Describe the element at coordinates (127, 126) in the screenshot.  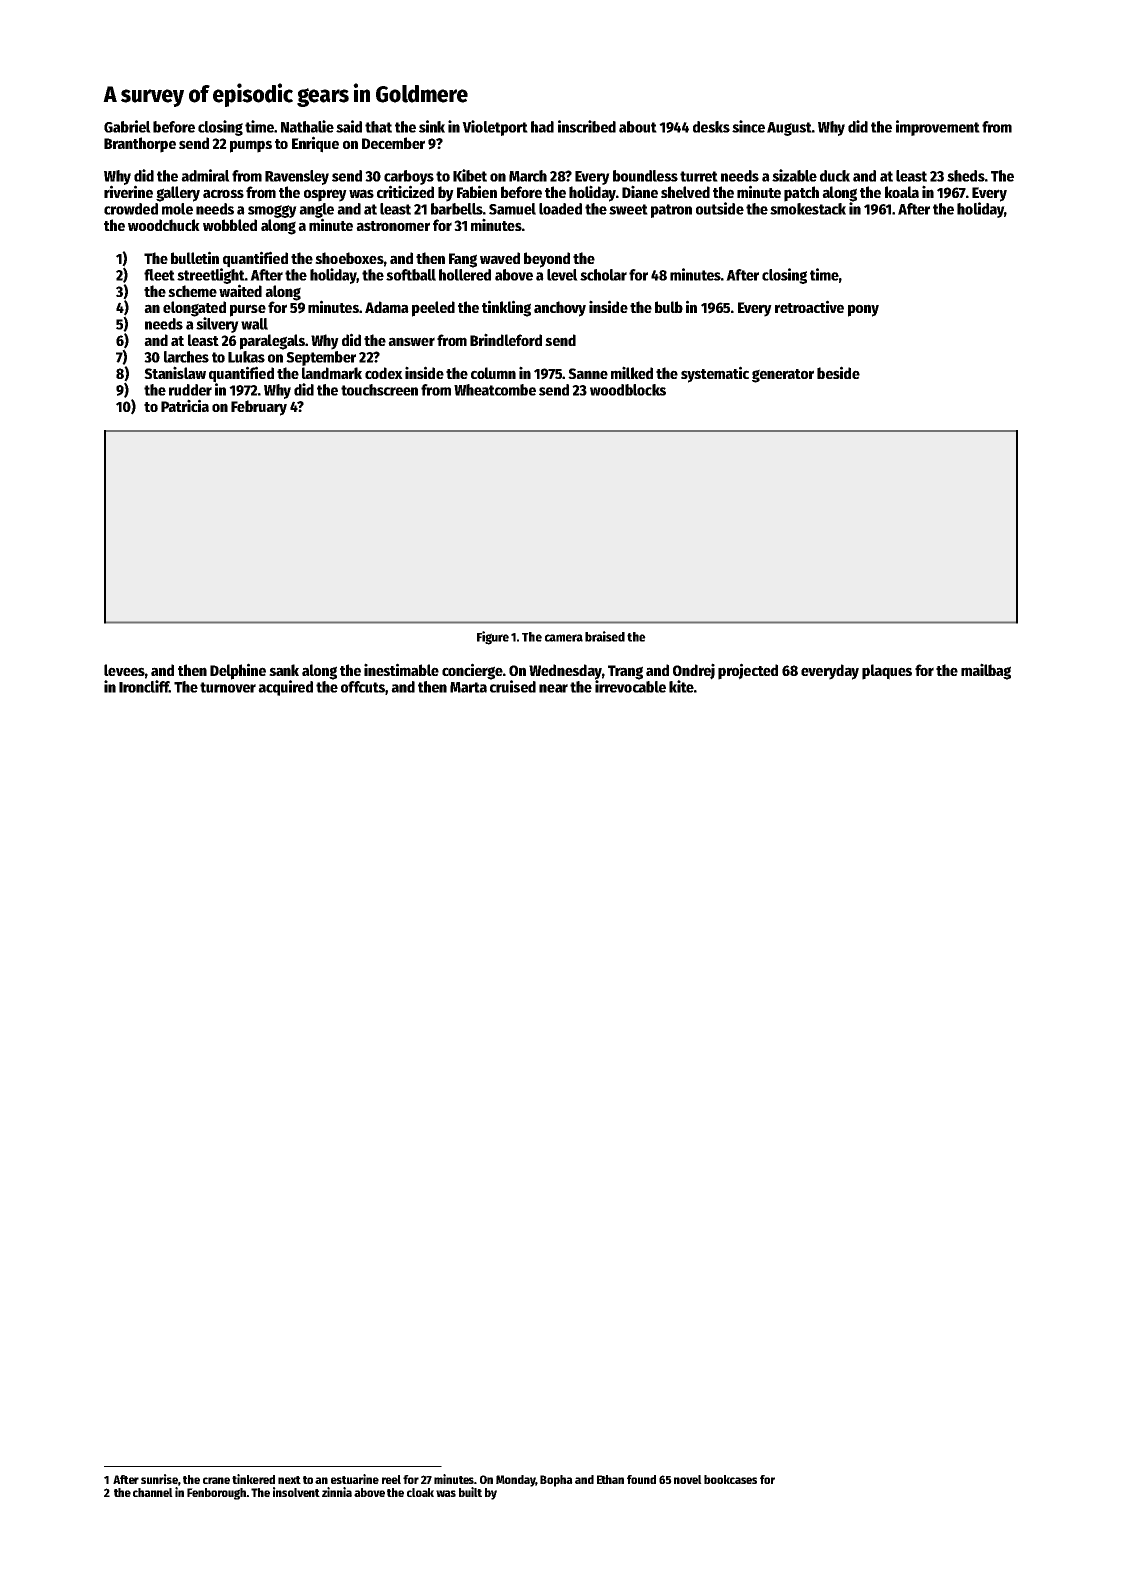
I see `Gabriel` at that location.
